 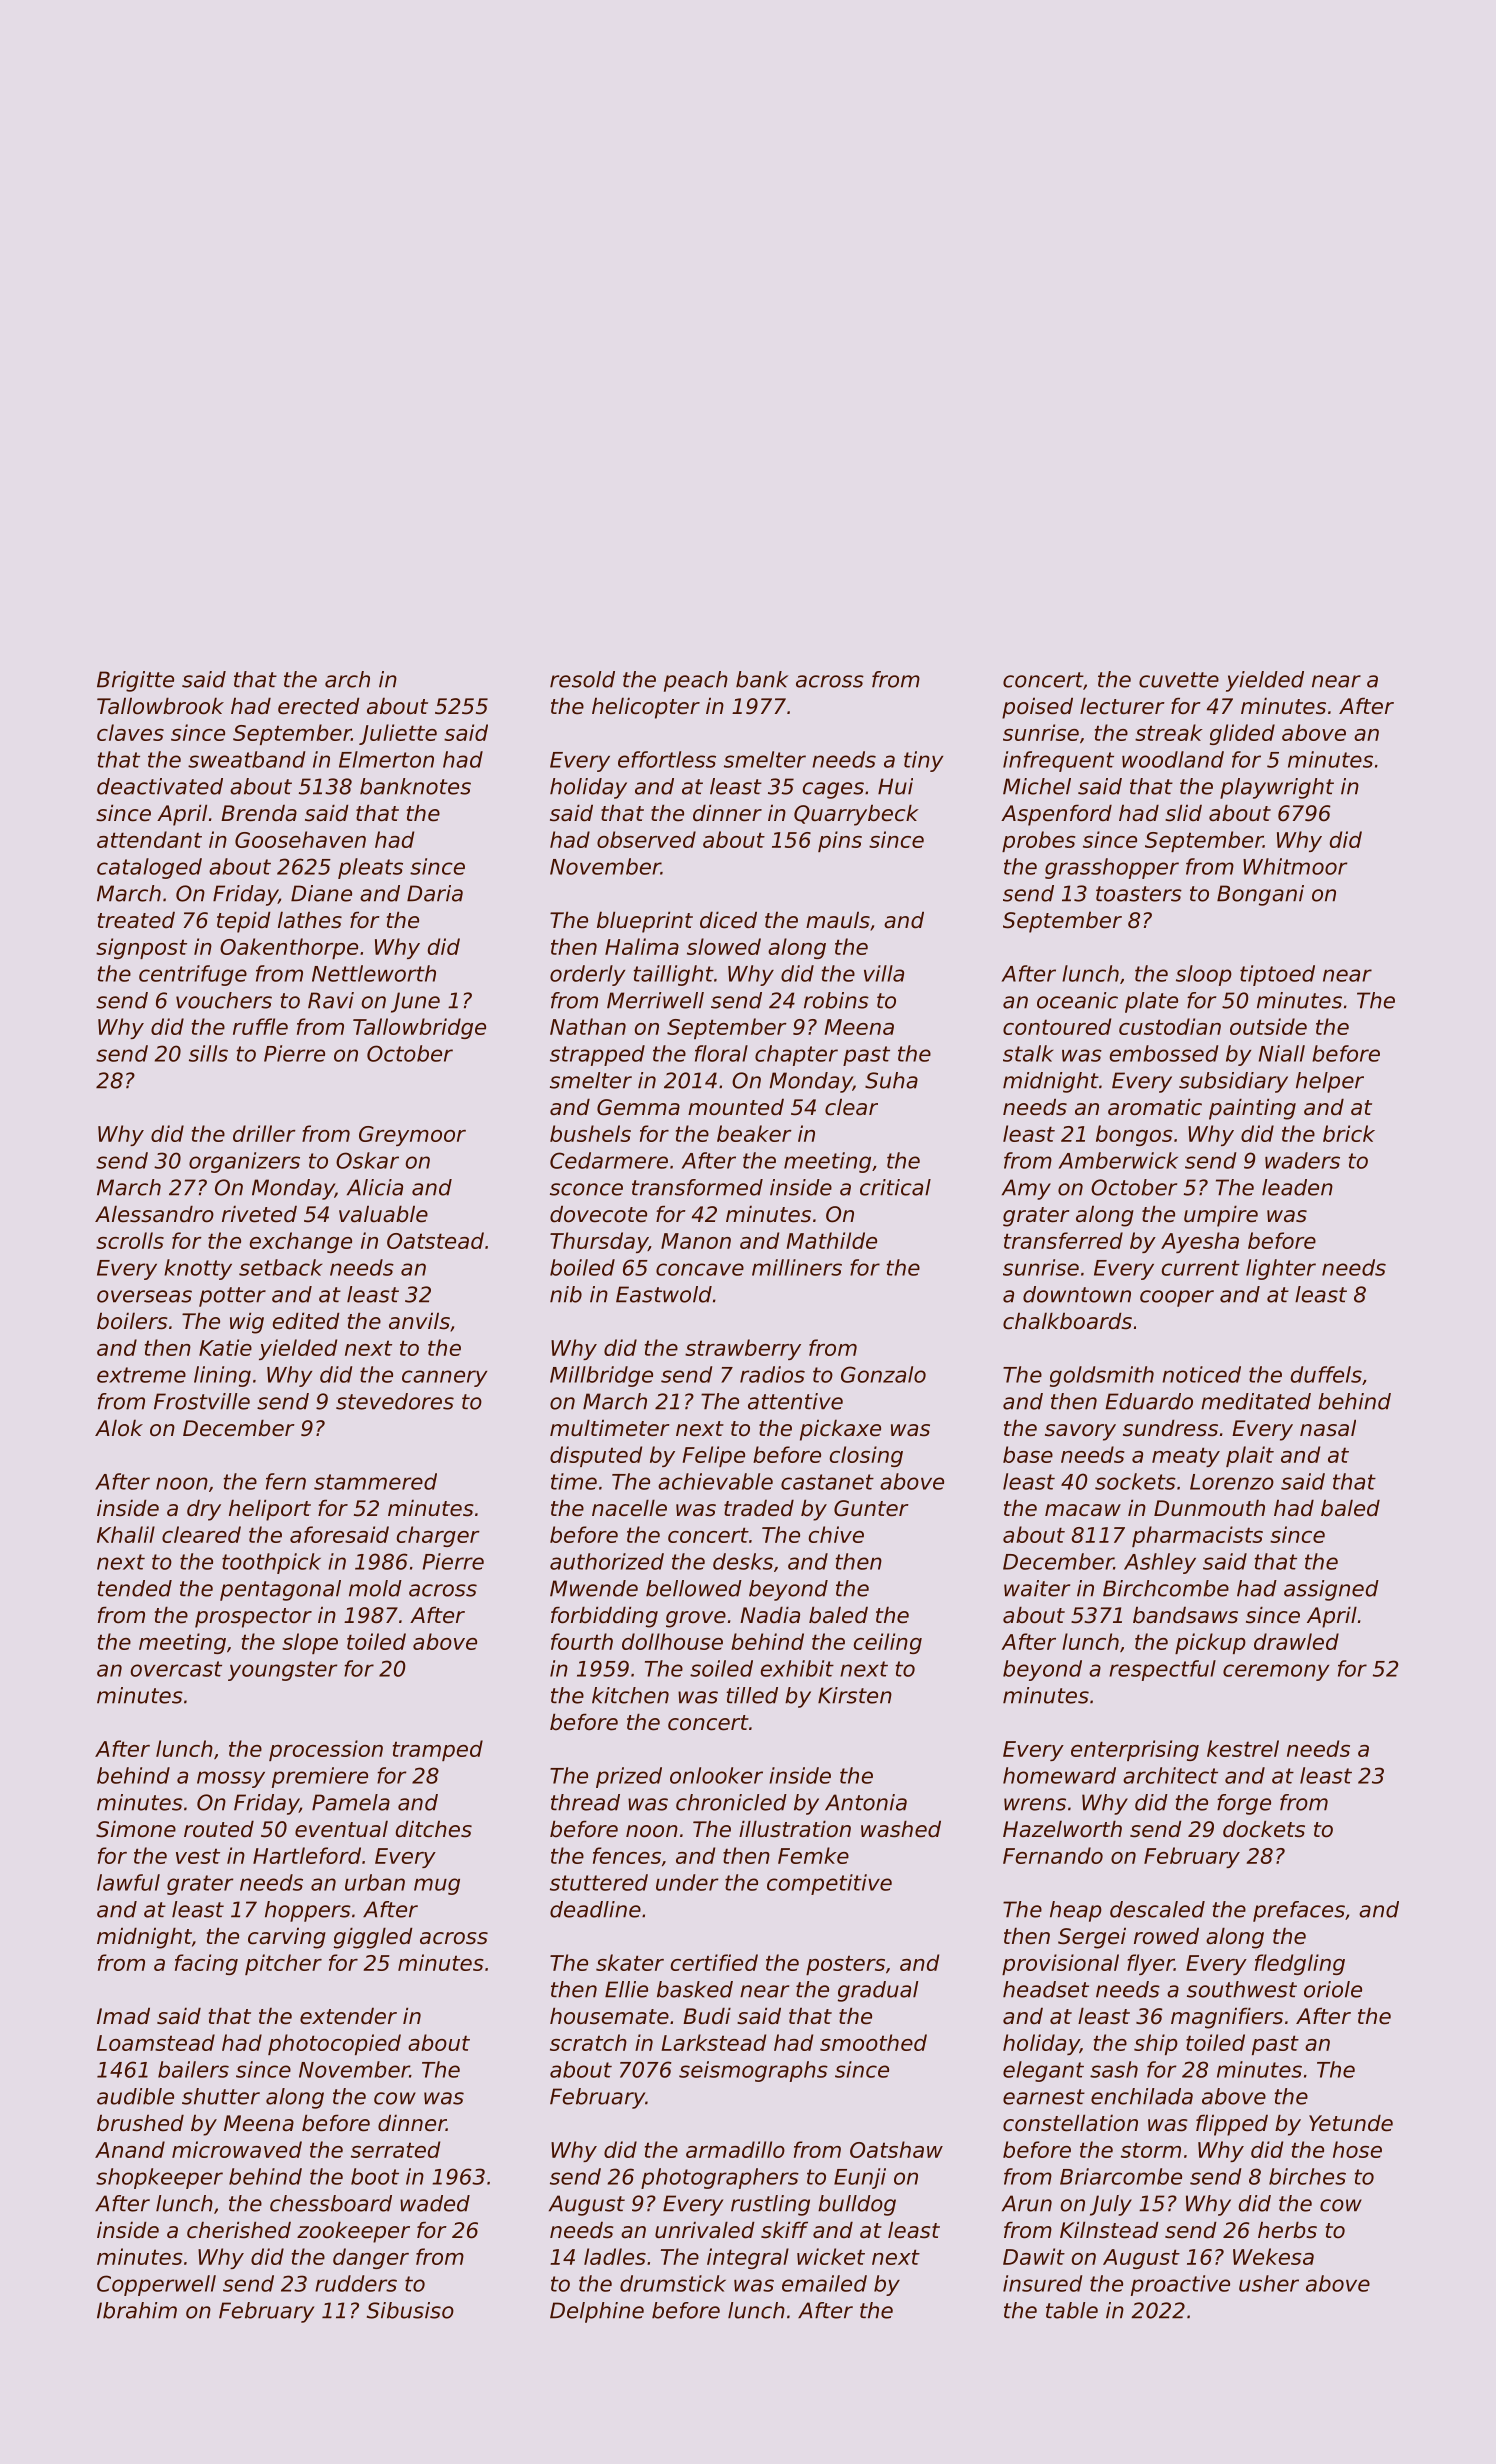 I want to click on Yetunde, so click(x=1351, y=2123).
